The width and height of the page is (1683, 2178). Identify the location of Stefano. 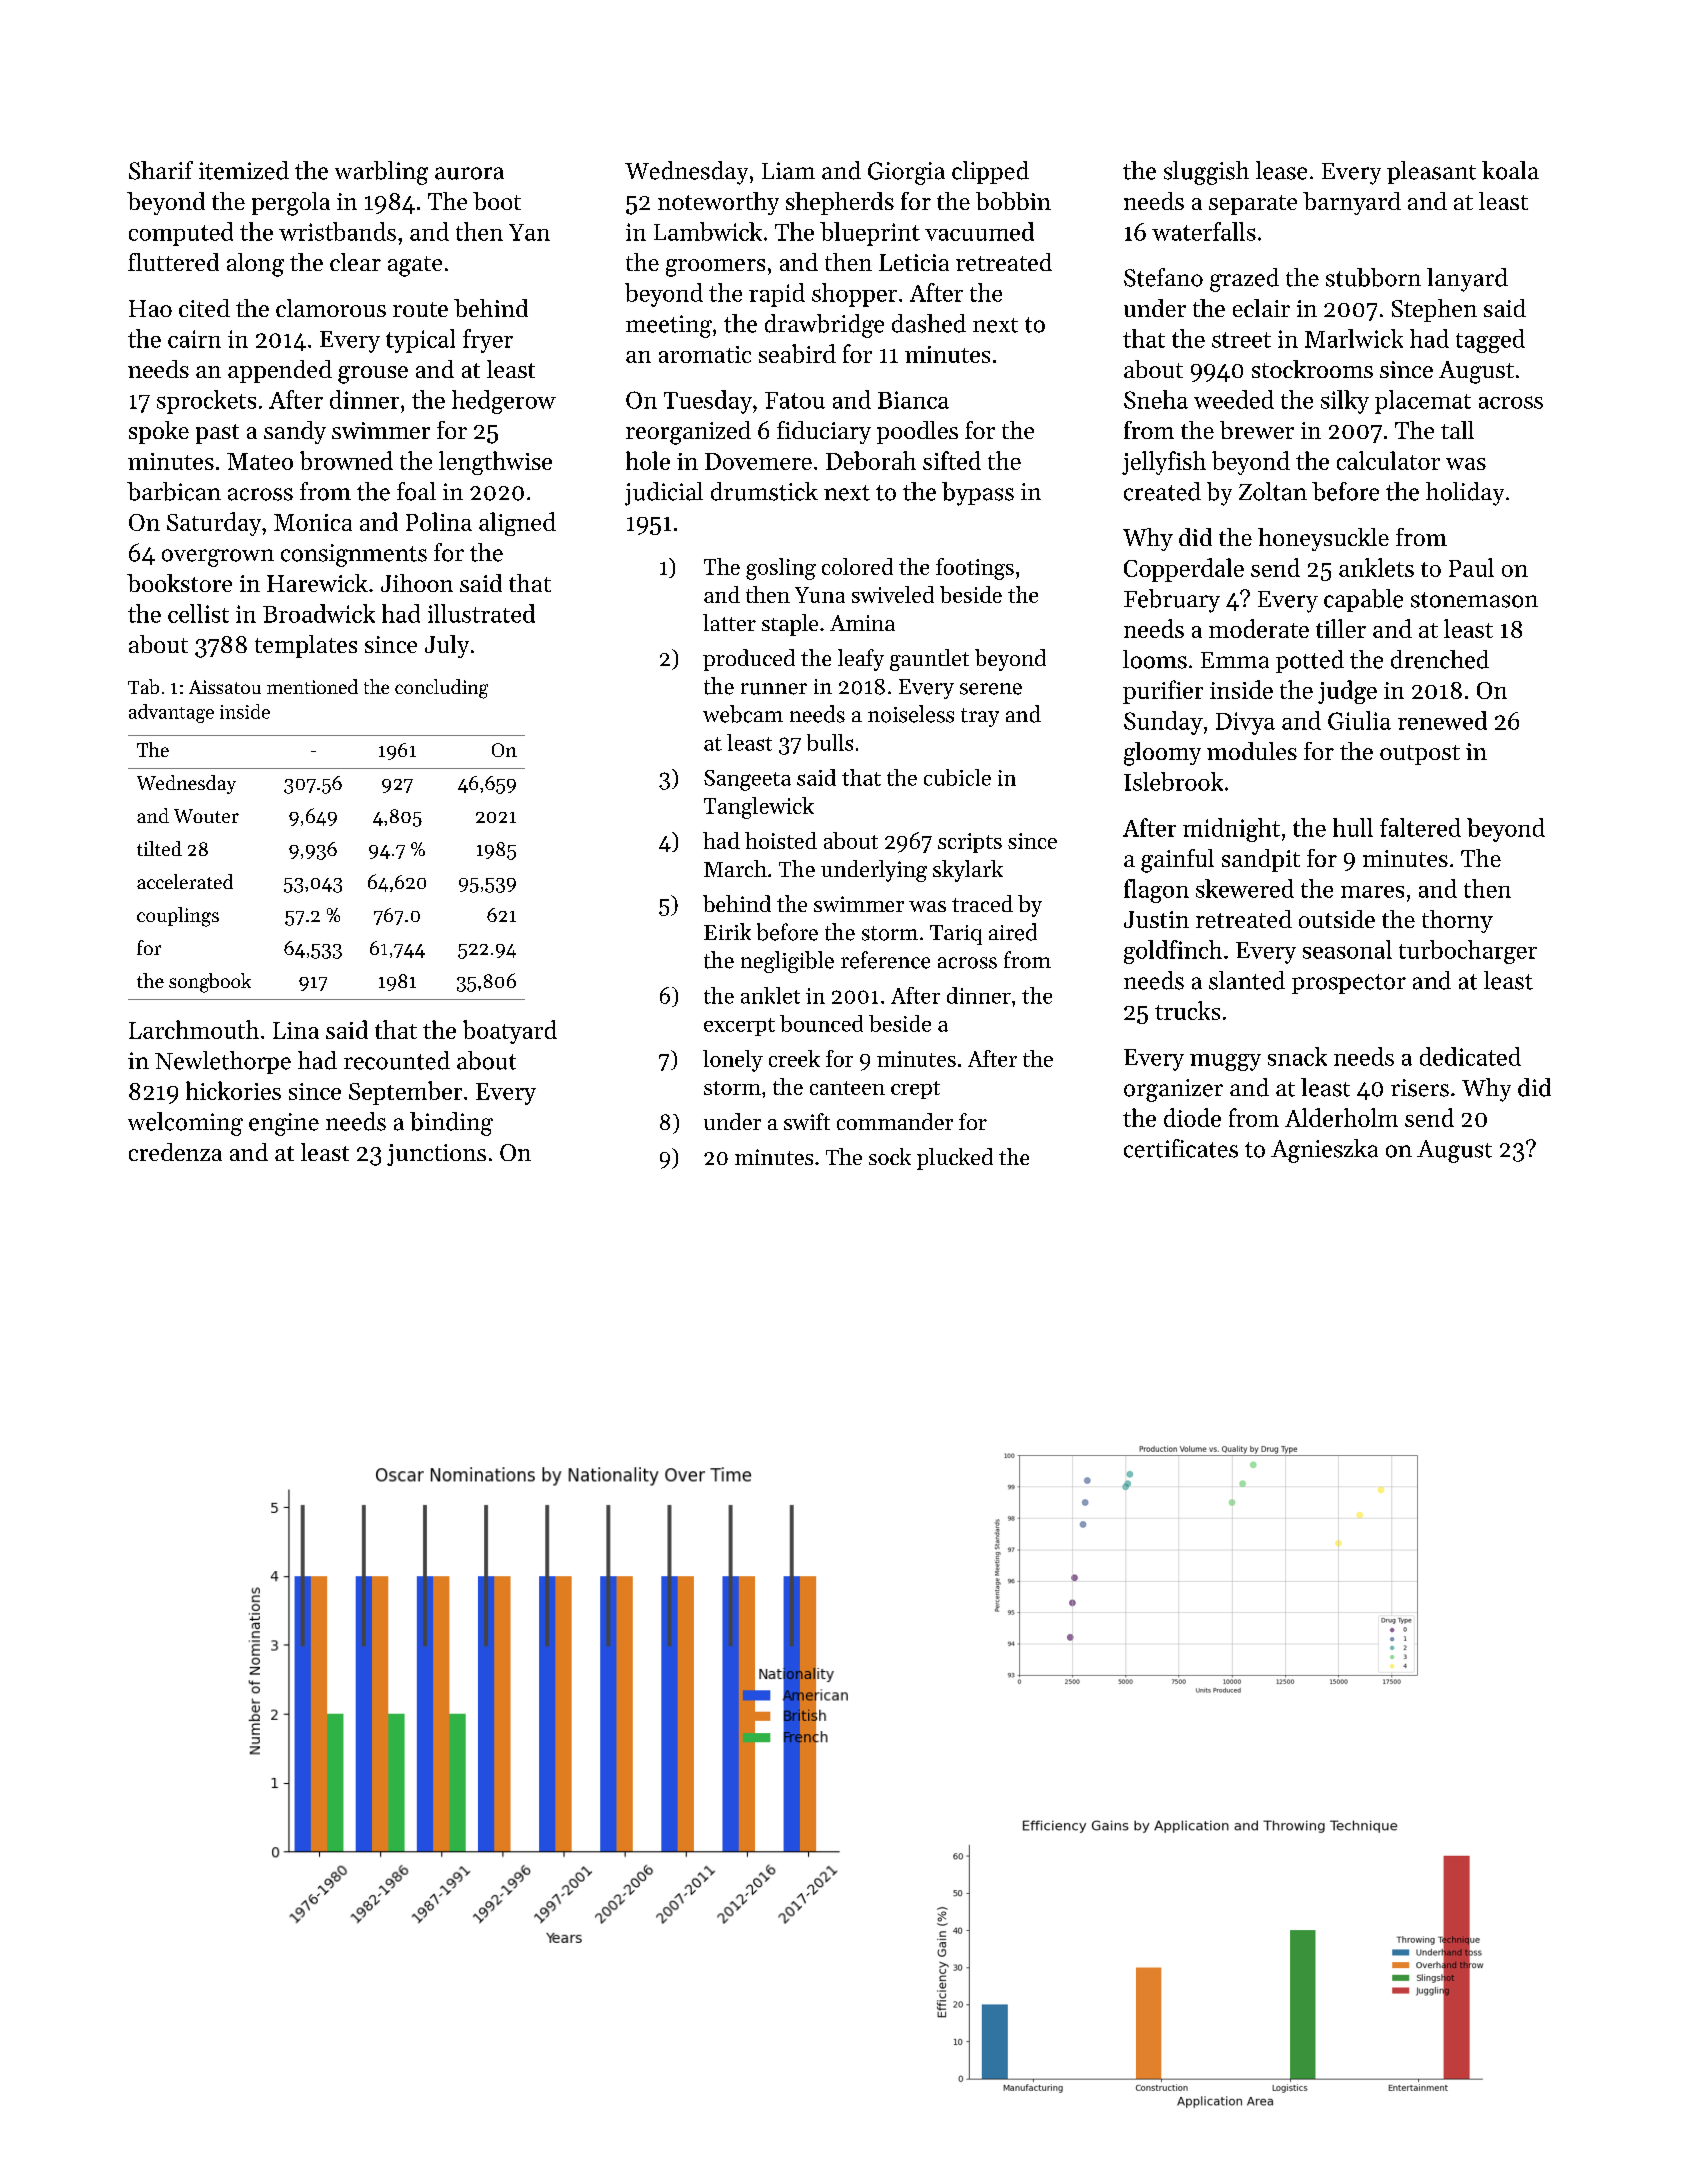
(1163, 277).
